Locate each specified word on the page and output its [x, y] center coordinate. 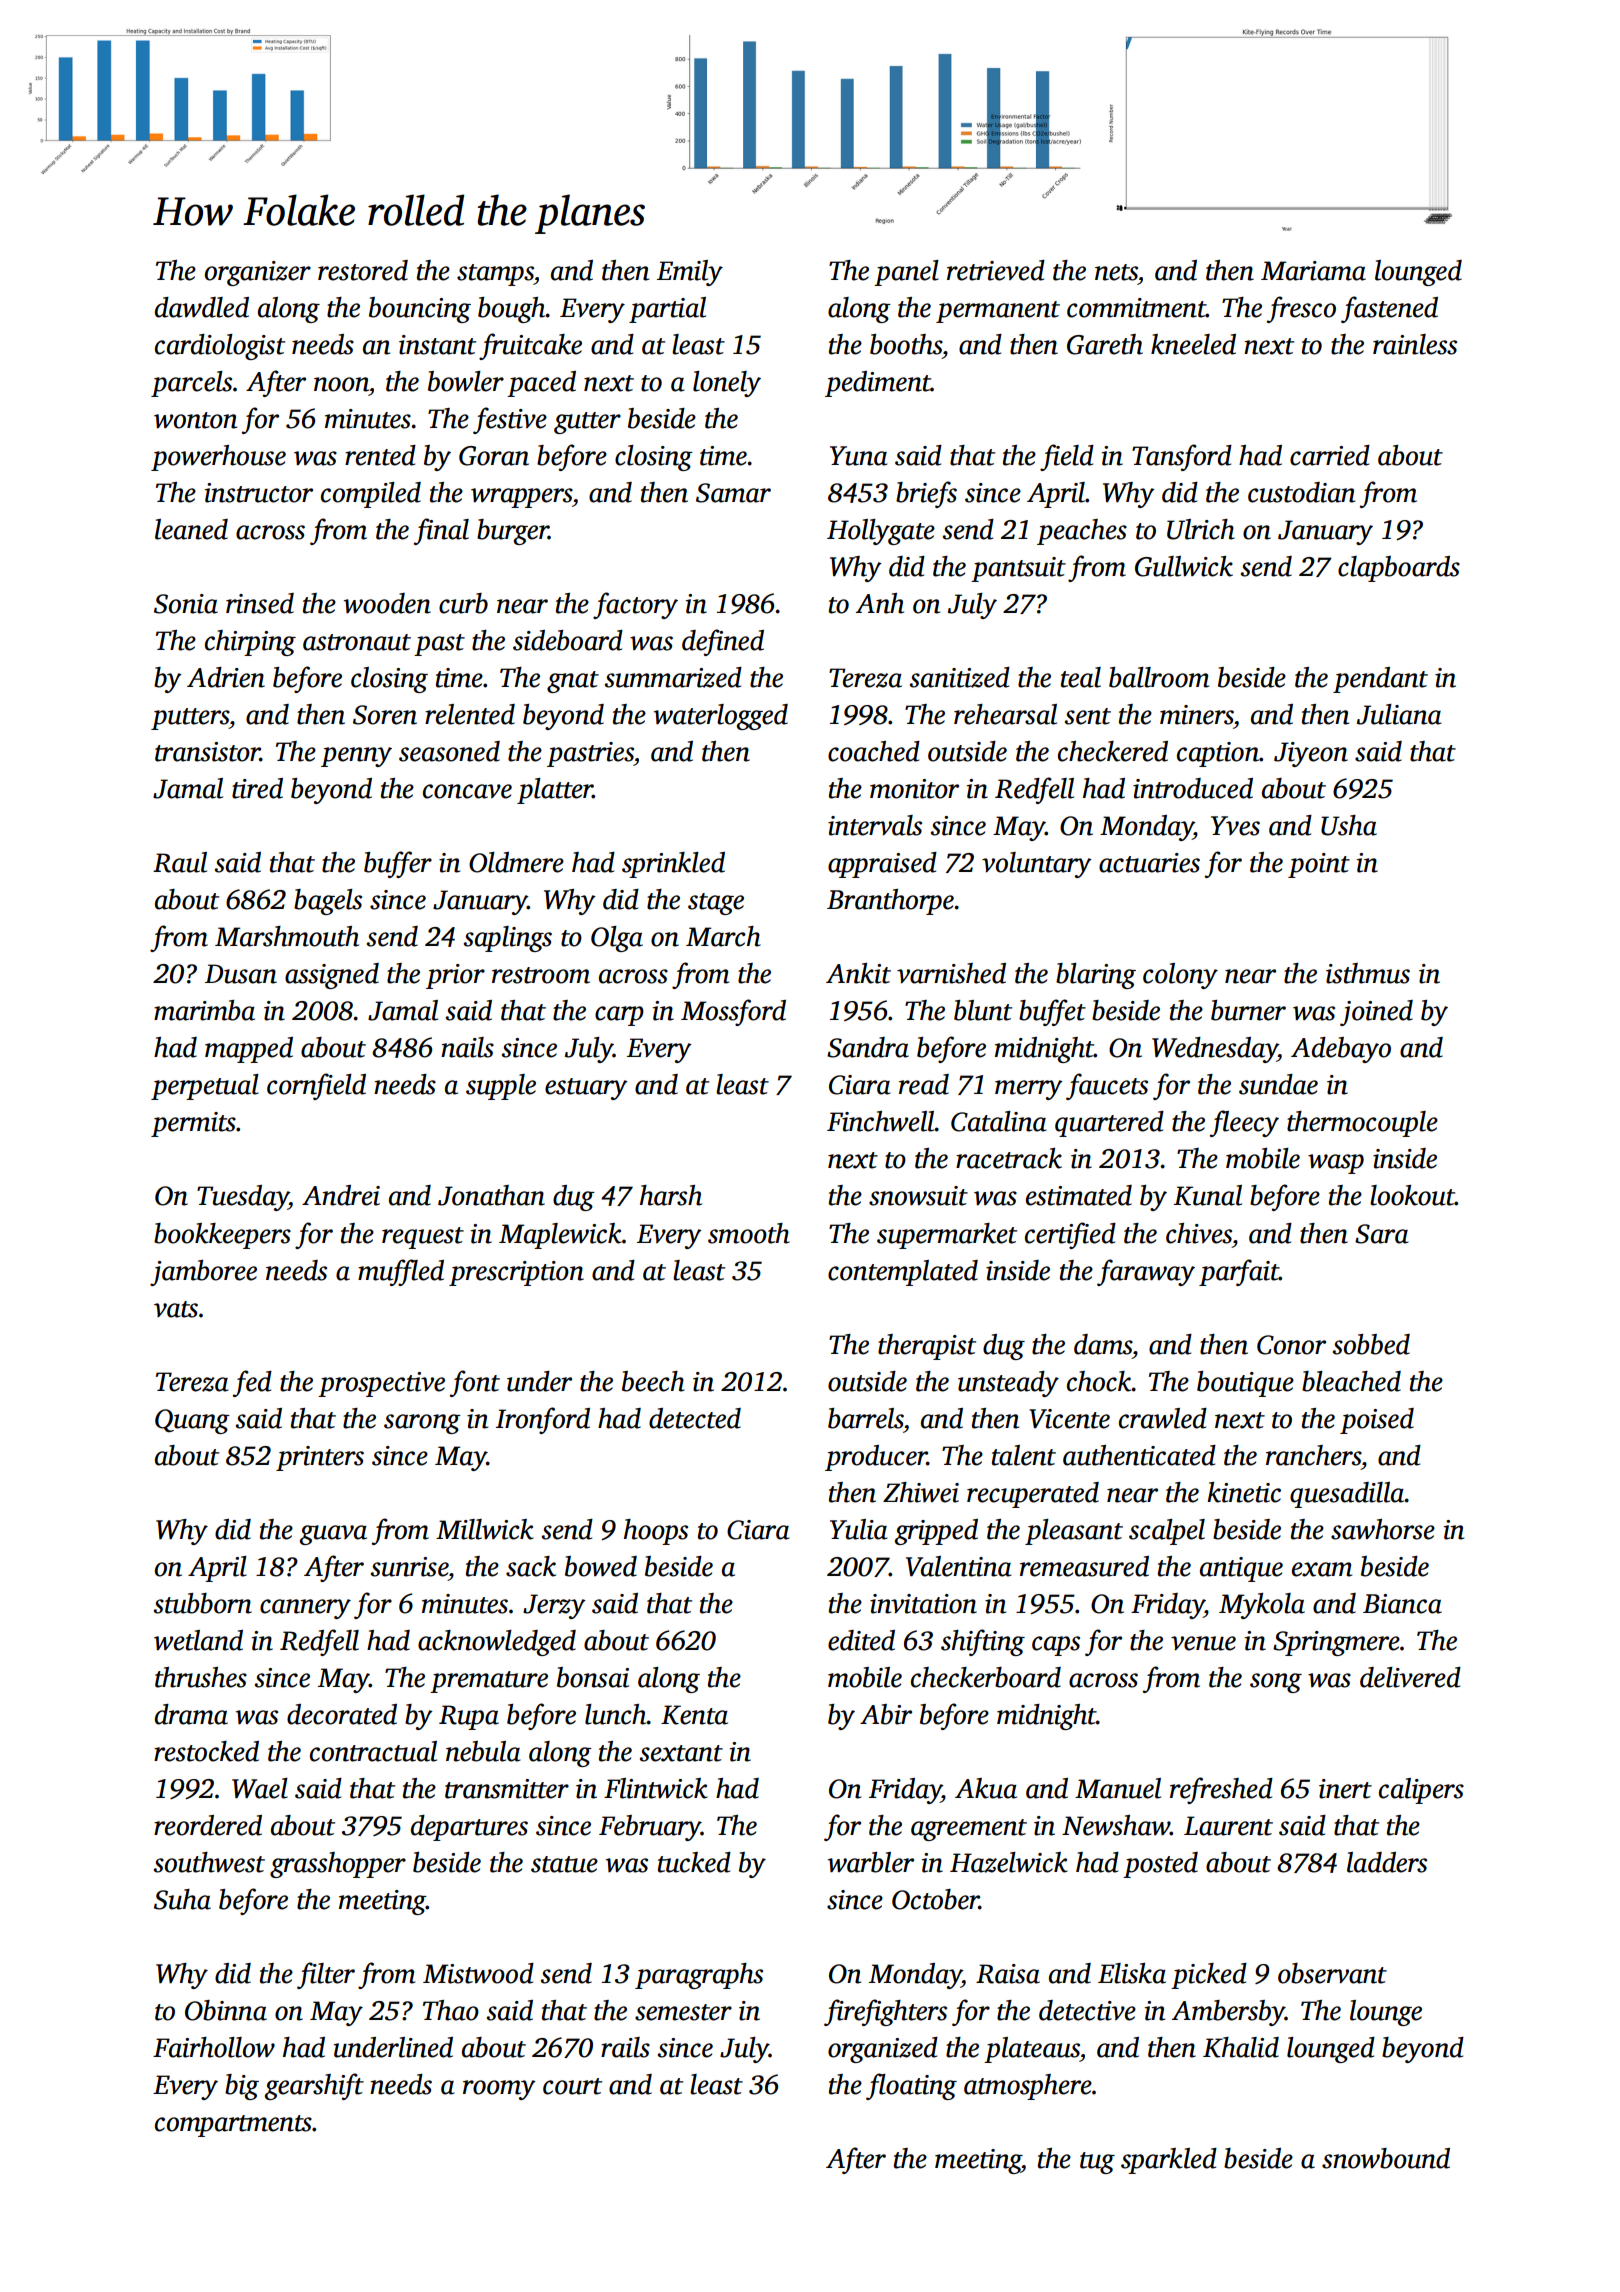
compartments [233, 2126]
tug [1097, 2163]
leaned [191, 529]
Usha [1349, 825]
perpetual [205, 1087]
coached [874, 751]
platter [555, 791]
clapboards [1399, 569]
